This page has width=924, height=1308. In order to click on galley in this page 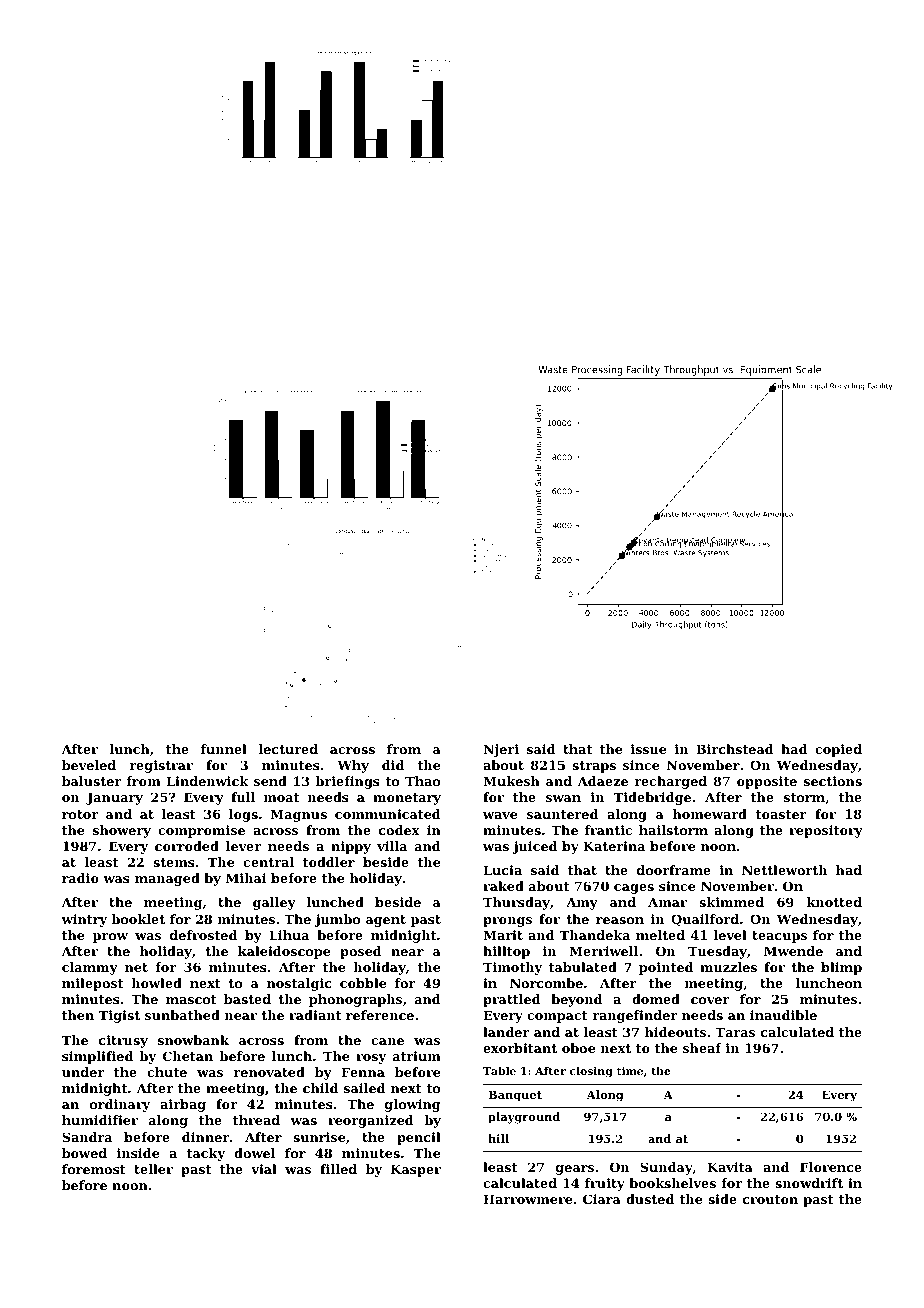, I will do `click(274, 903)`.
